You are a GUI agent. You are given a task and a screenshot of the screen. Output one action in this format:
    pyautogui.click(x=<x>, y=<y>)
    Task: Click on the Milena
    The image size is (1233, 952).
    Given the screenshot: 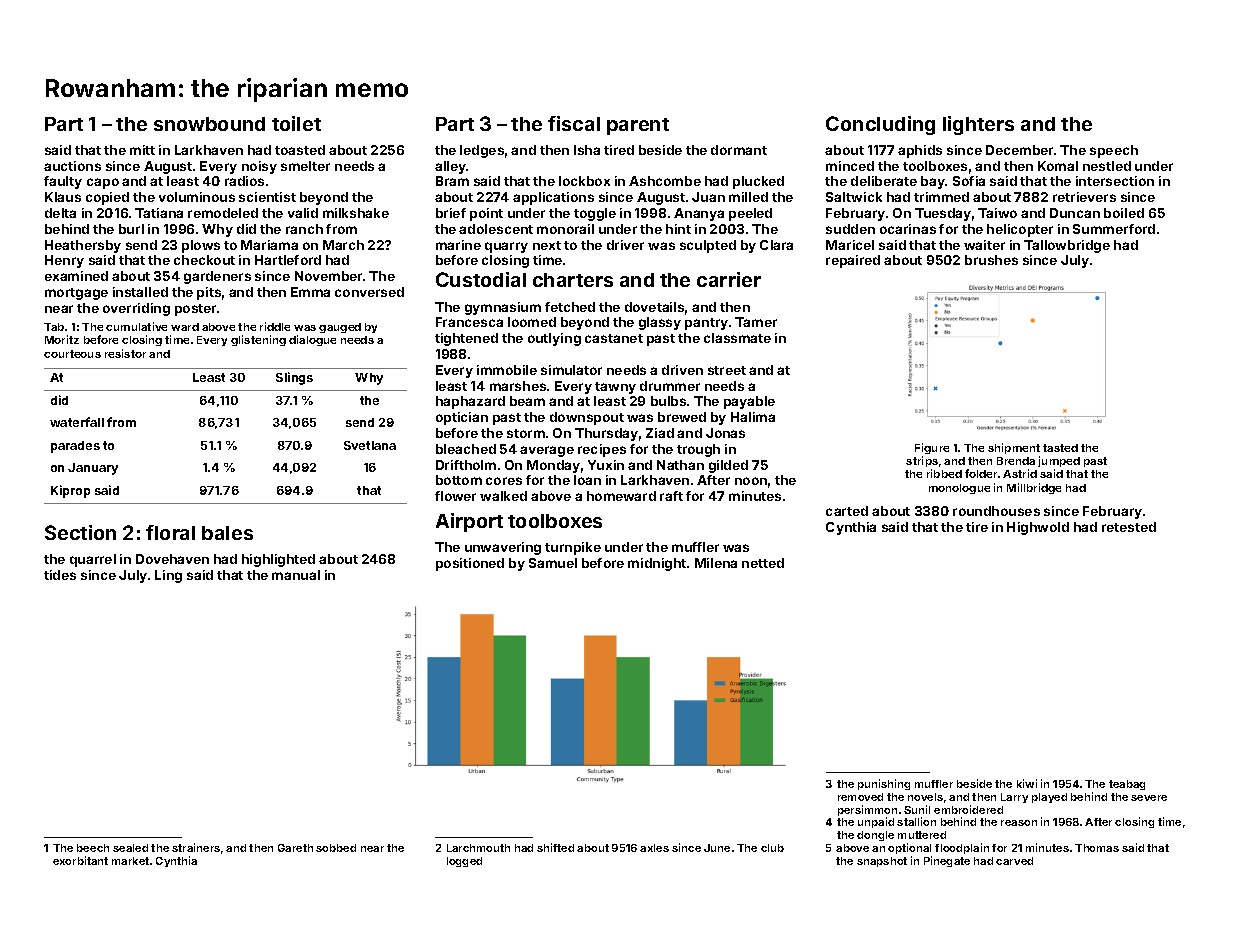 What is the action you would take?
    pyautogui.click(x=716, y=563)
